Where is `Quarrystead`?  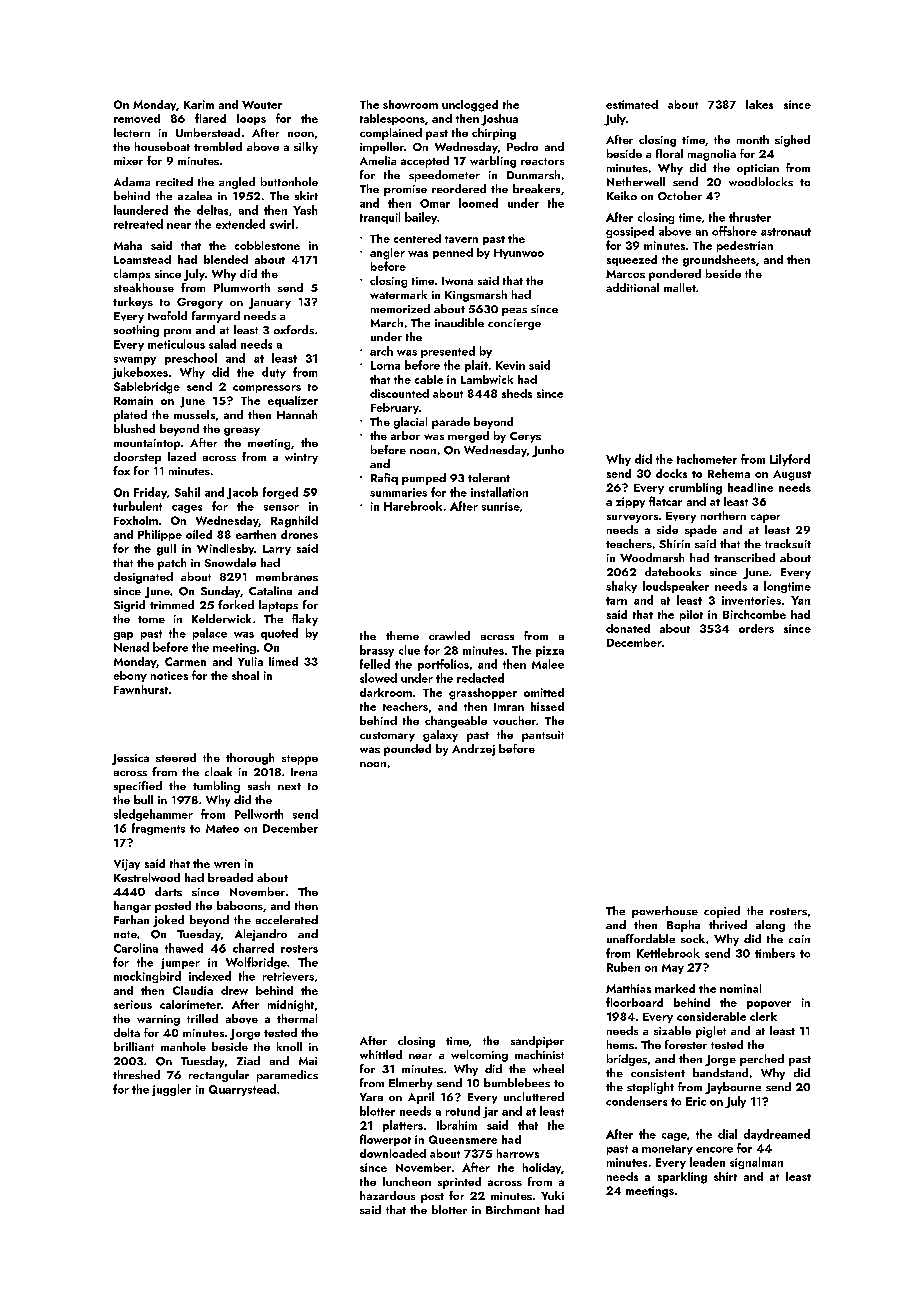
Quarrystead is located at coordinates (242, 1090).
